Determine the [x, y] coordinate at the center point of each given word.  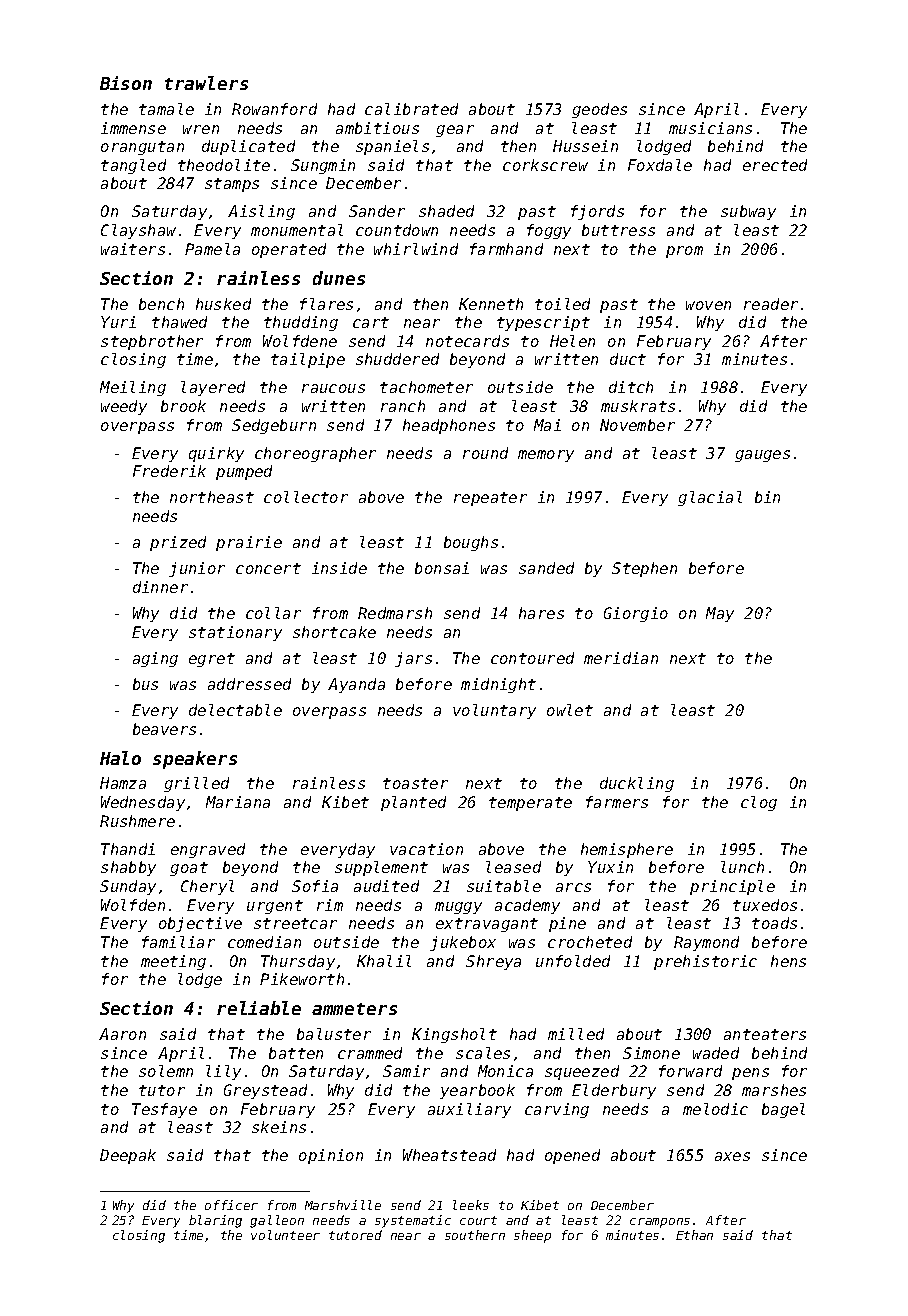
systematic [413, 1221]
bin [767, 497]
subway [748, 212]
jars [413, 659]
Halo [120, 758]
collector [306, 497]
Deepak [128, 1156]
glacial [710, 498]
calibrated [411, 109]
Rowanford [274, 109]
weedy [124, 407]
